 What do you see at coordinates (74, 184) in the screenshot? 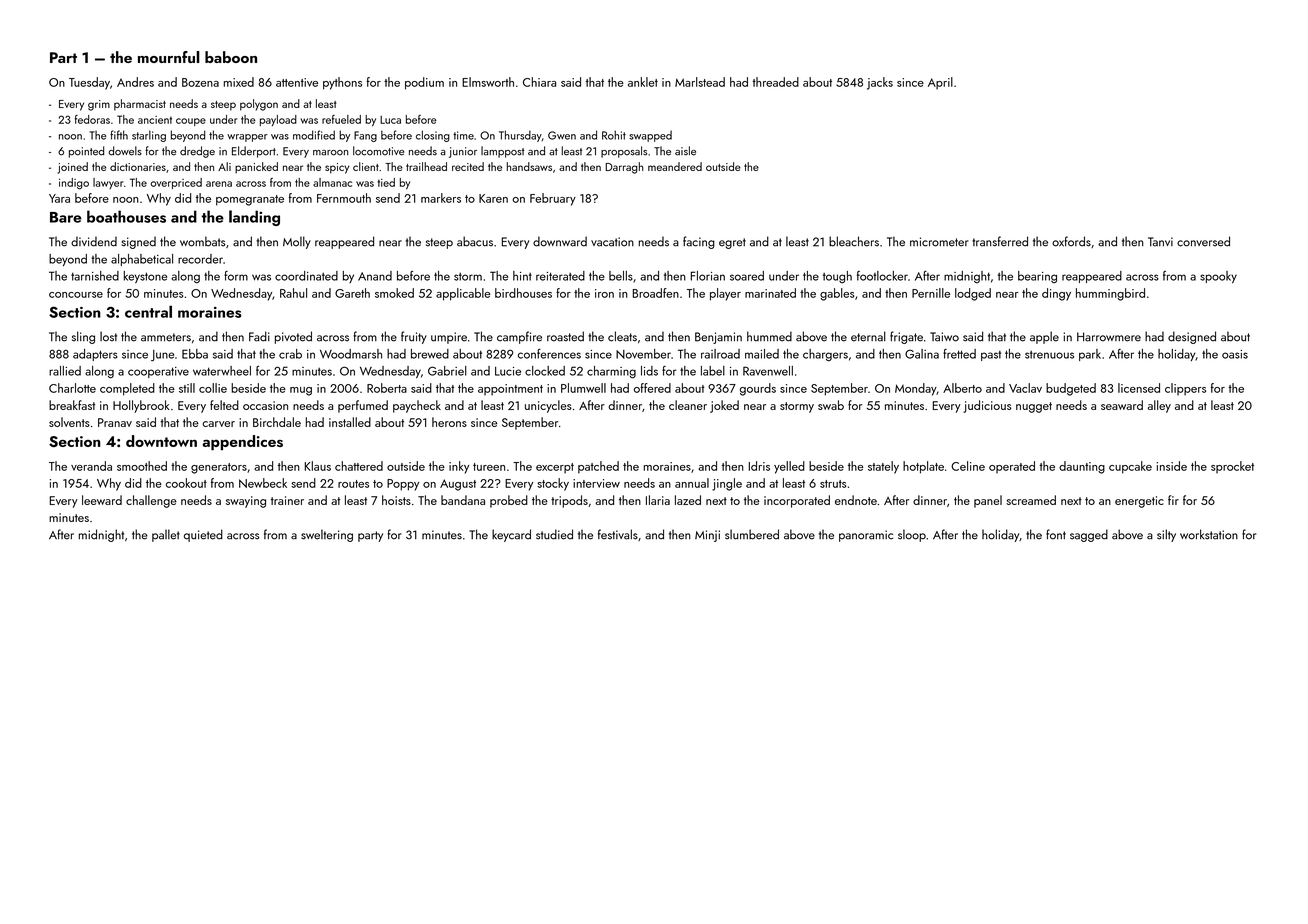
I see `indigo` at bounding box center [74, 184].
